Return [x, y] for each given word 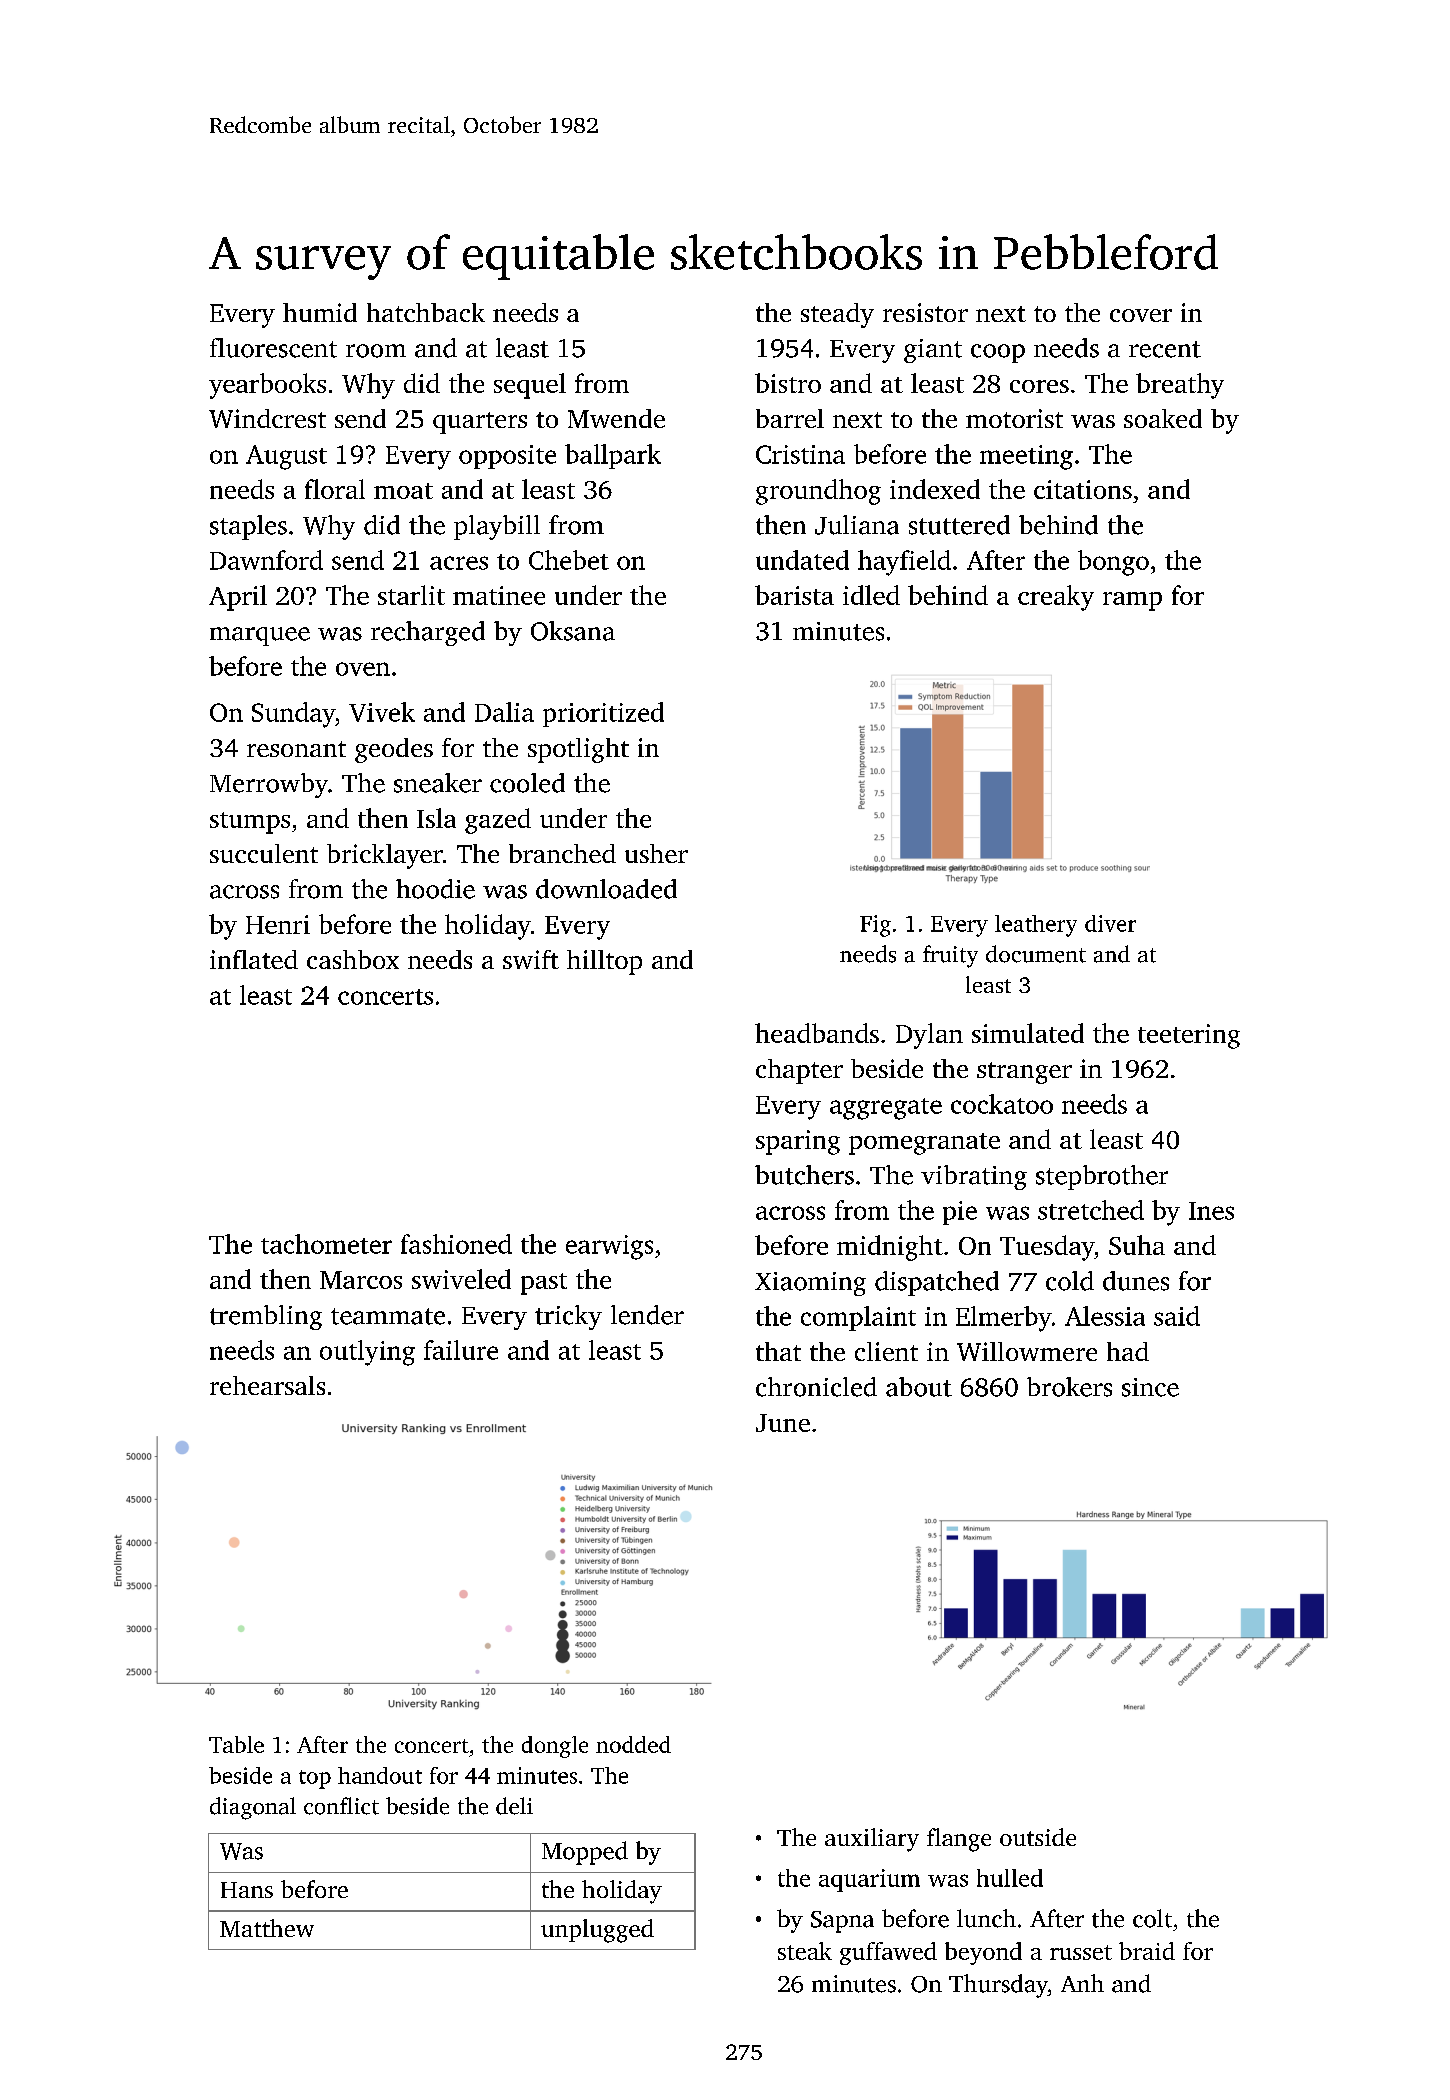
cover [1141, 315]
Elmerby [1004, 1319]
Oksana [573, 631]
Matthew [267, 1928]
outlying [367, 1353]
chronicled [816, 1387]
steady [837, 315]
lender [647, 1315]
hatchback [426, 312]
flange [959, 1840]
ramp [1132, 601]
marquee [260, 636]
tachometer [326, 1244]
